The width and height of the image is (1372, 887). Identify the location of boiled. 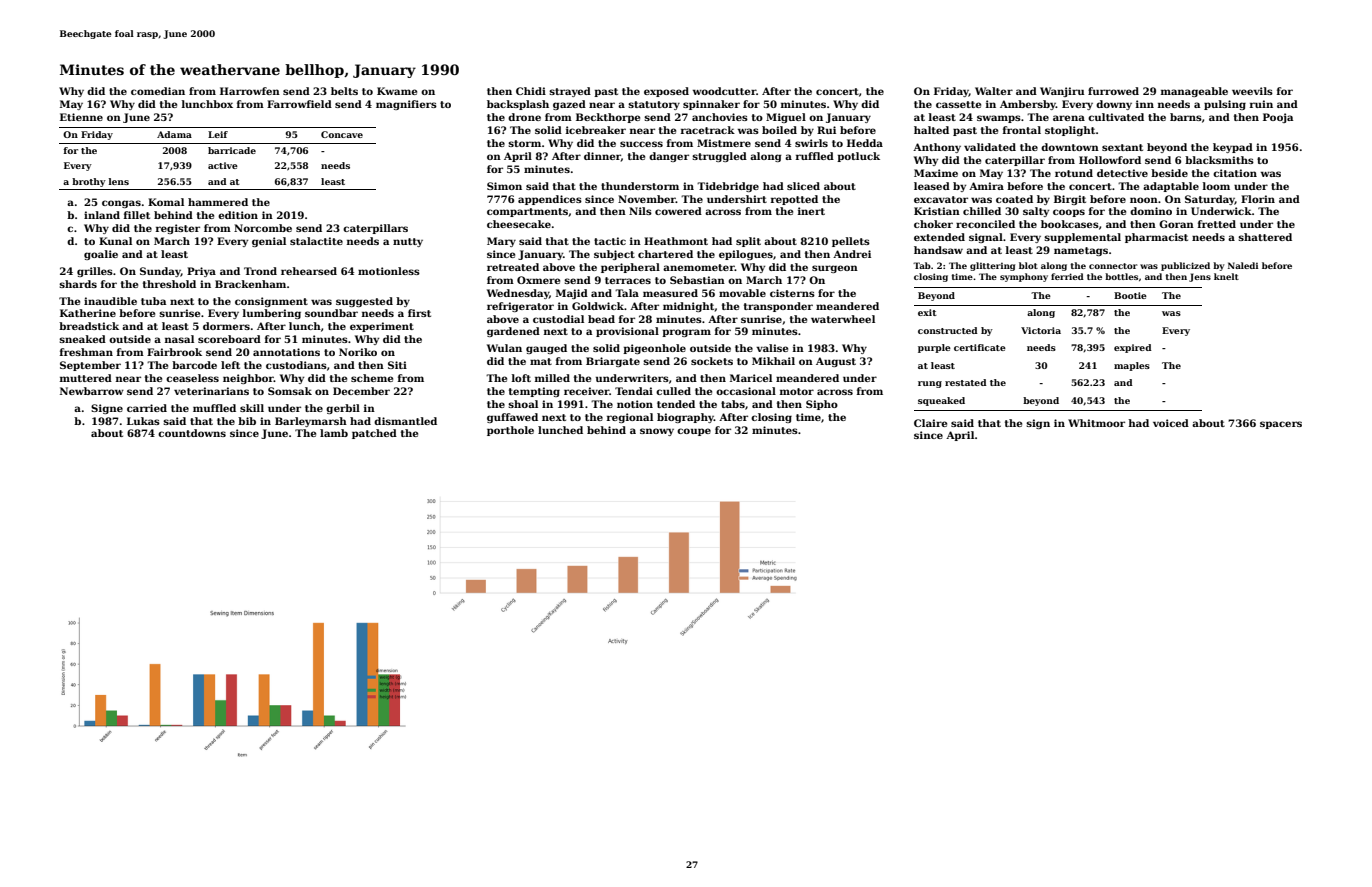
(779, 130).
